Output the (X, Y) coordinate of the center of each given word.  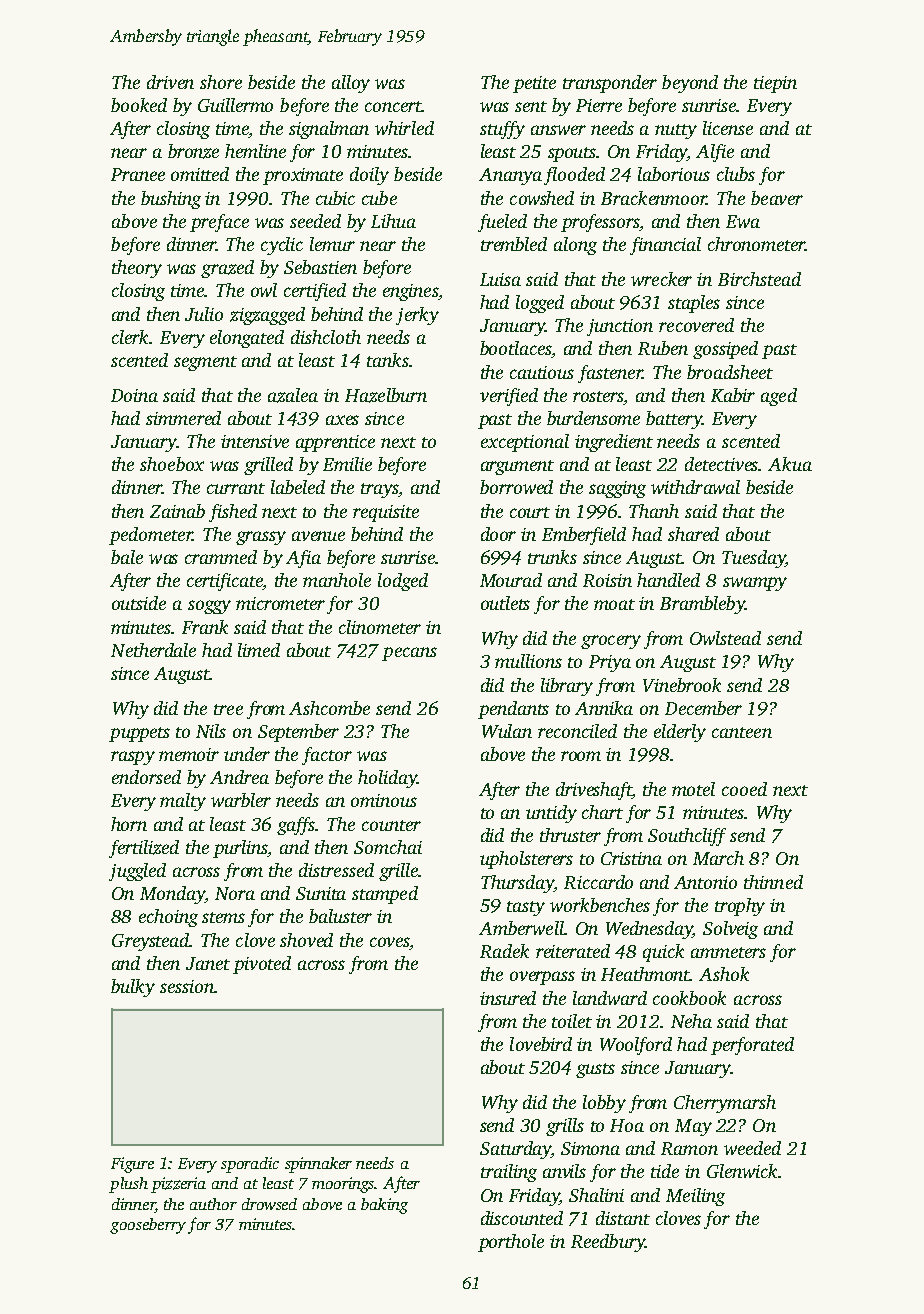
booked (139, 105)
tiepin (775, 84)
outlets (505, 603)
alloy (351, 84)
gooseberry (148, 1226)
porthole (511, 1243)
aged (779, 397)
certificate (225, 582)
